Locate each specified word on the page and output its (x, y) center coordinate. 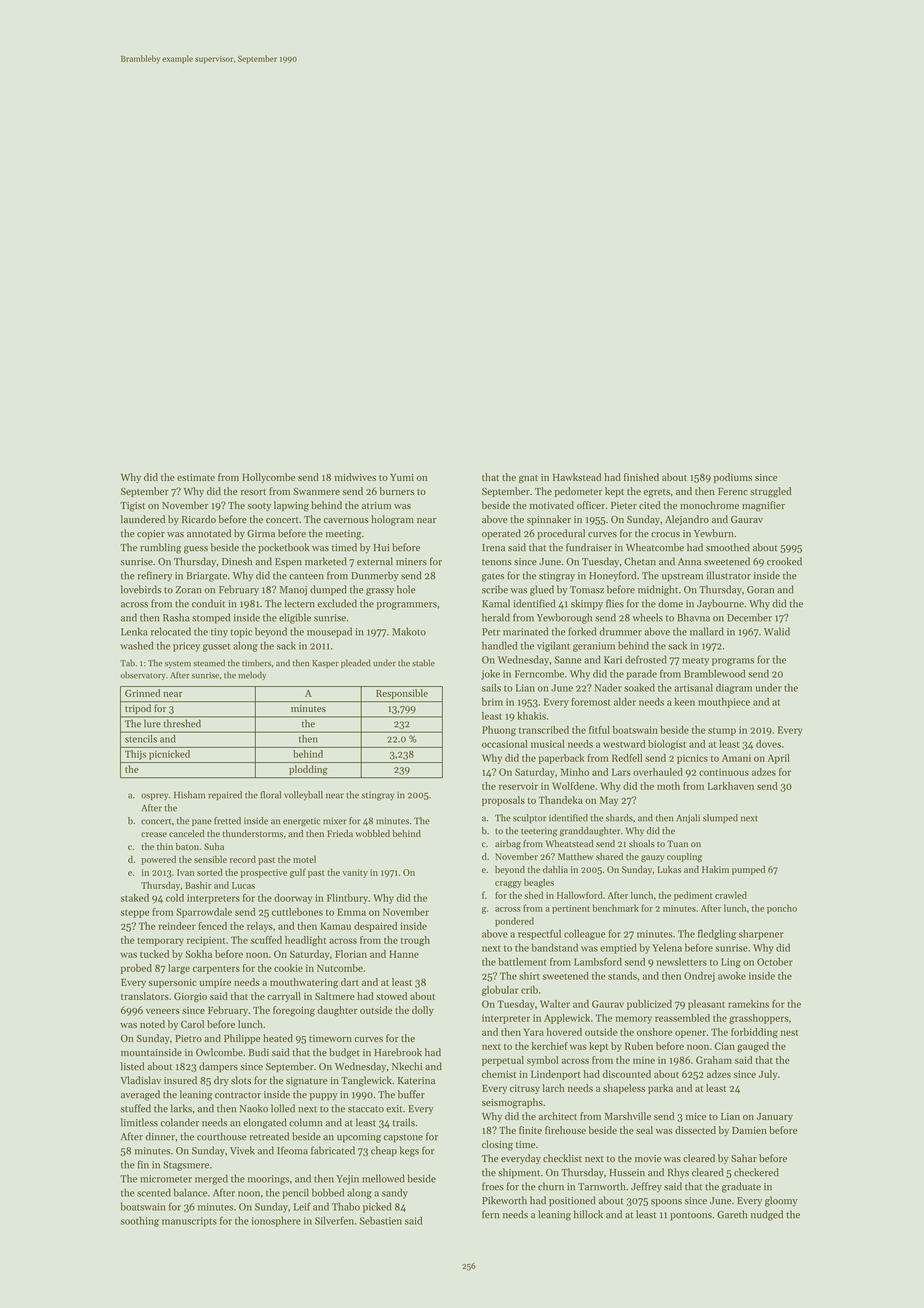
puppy (324, 1097)
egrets (657, 493)
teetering (539, 832)
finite (530, 1130)
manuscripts (189, 1222)
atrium (376, 505)
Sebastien (381, 1220)
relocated (171, 631)
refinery (154, 576)
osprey (154, 796)
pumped (748, 870)
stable (423, 663)
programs (733, 662)
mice (696, 1116)
